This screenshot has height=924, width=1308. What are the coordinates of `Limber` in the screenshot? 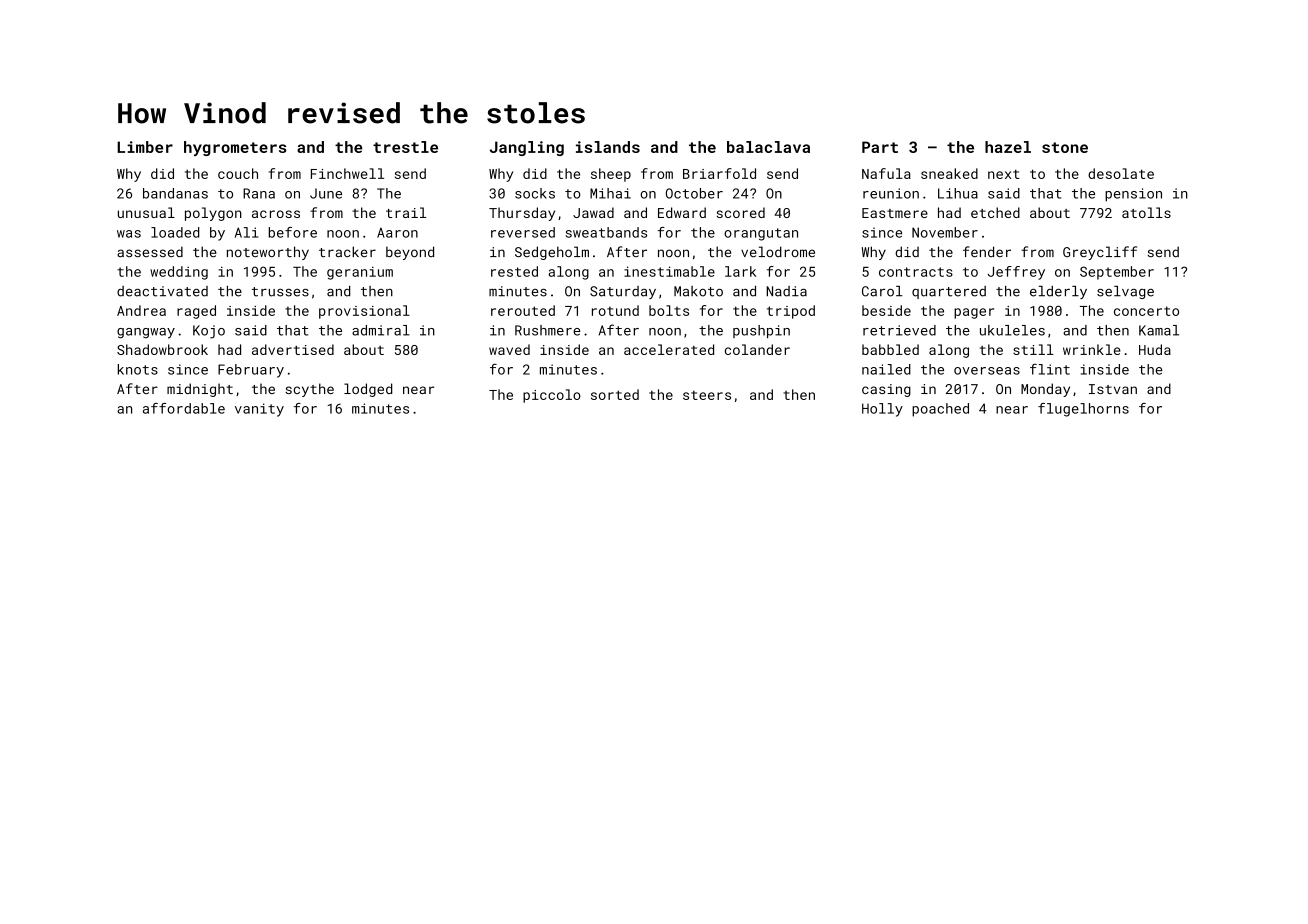 It's located at (145, 147).
